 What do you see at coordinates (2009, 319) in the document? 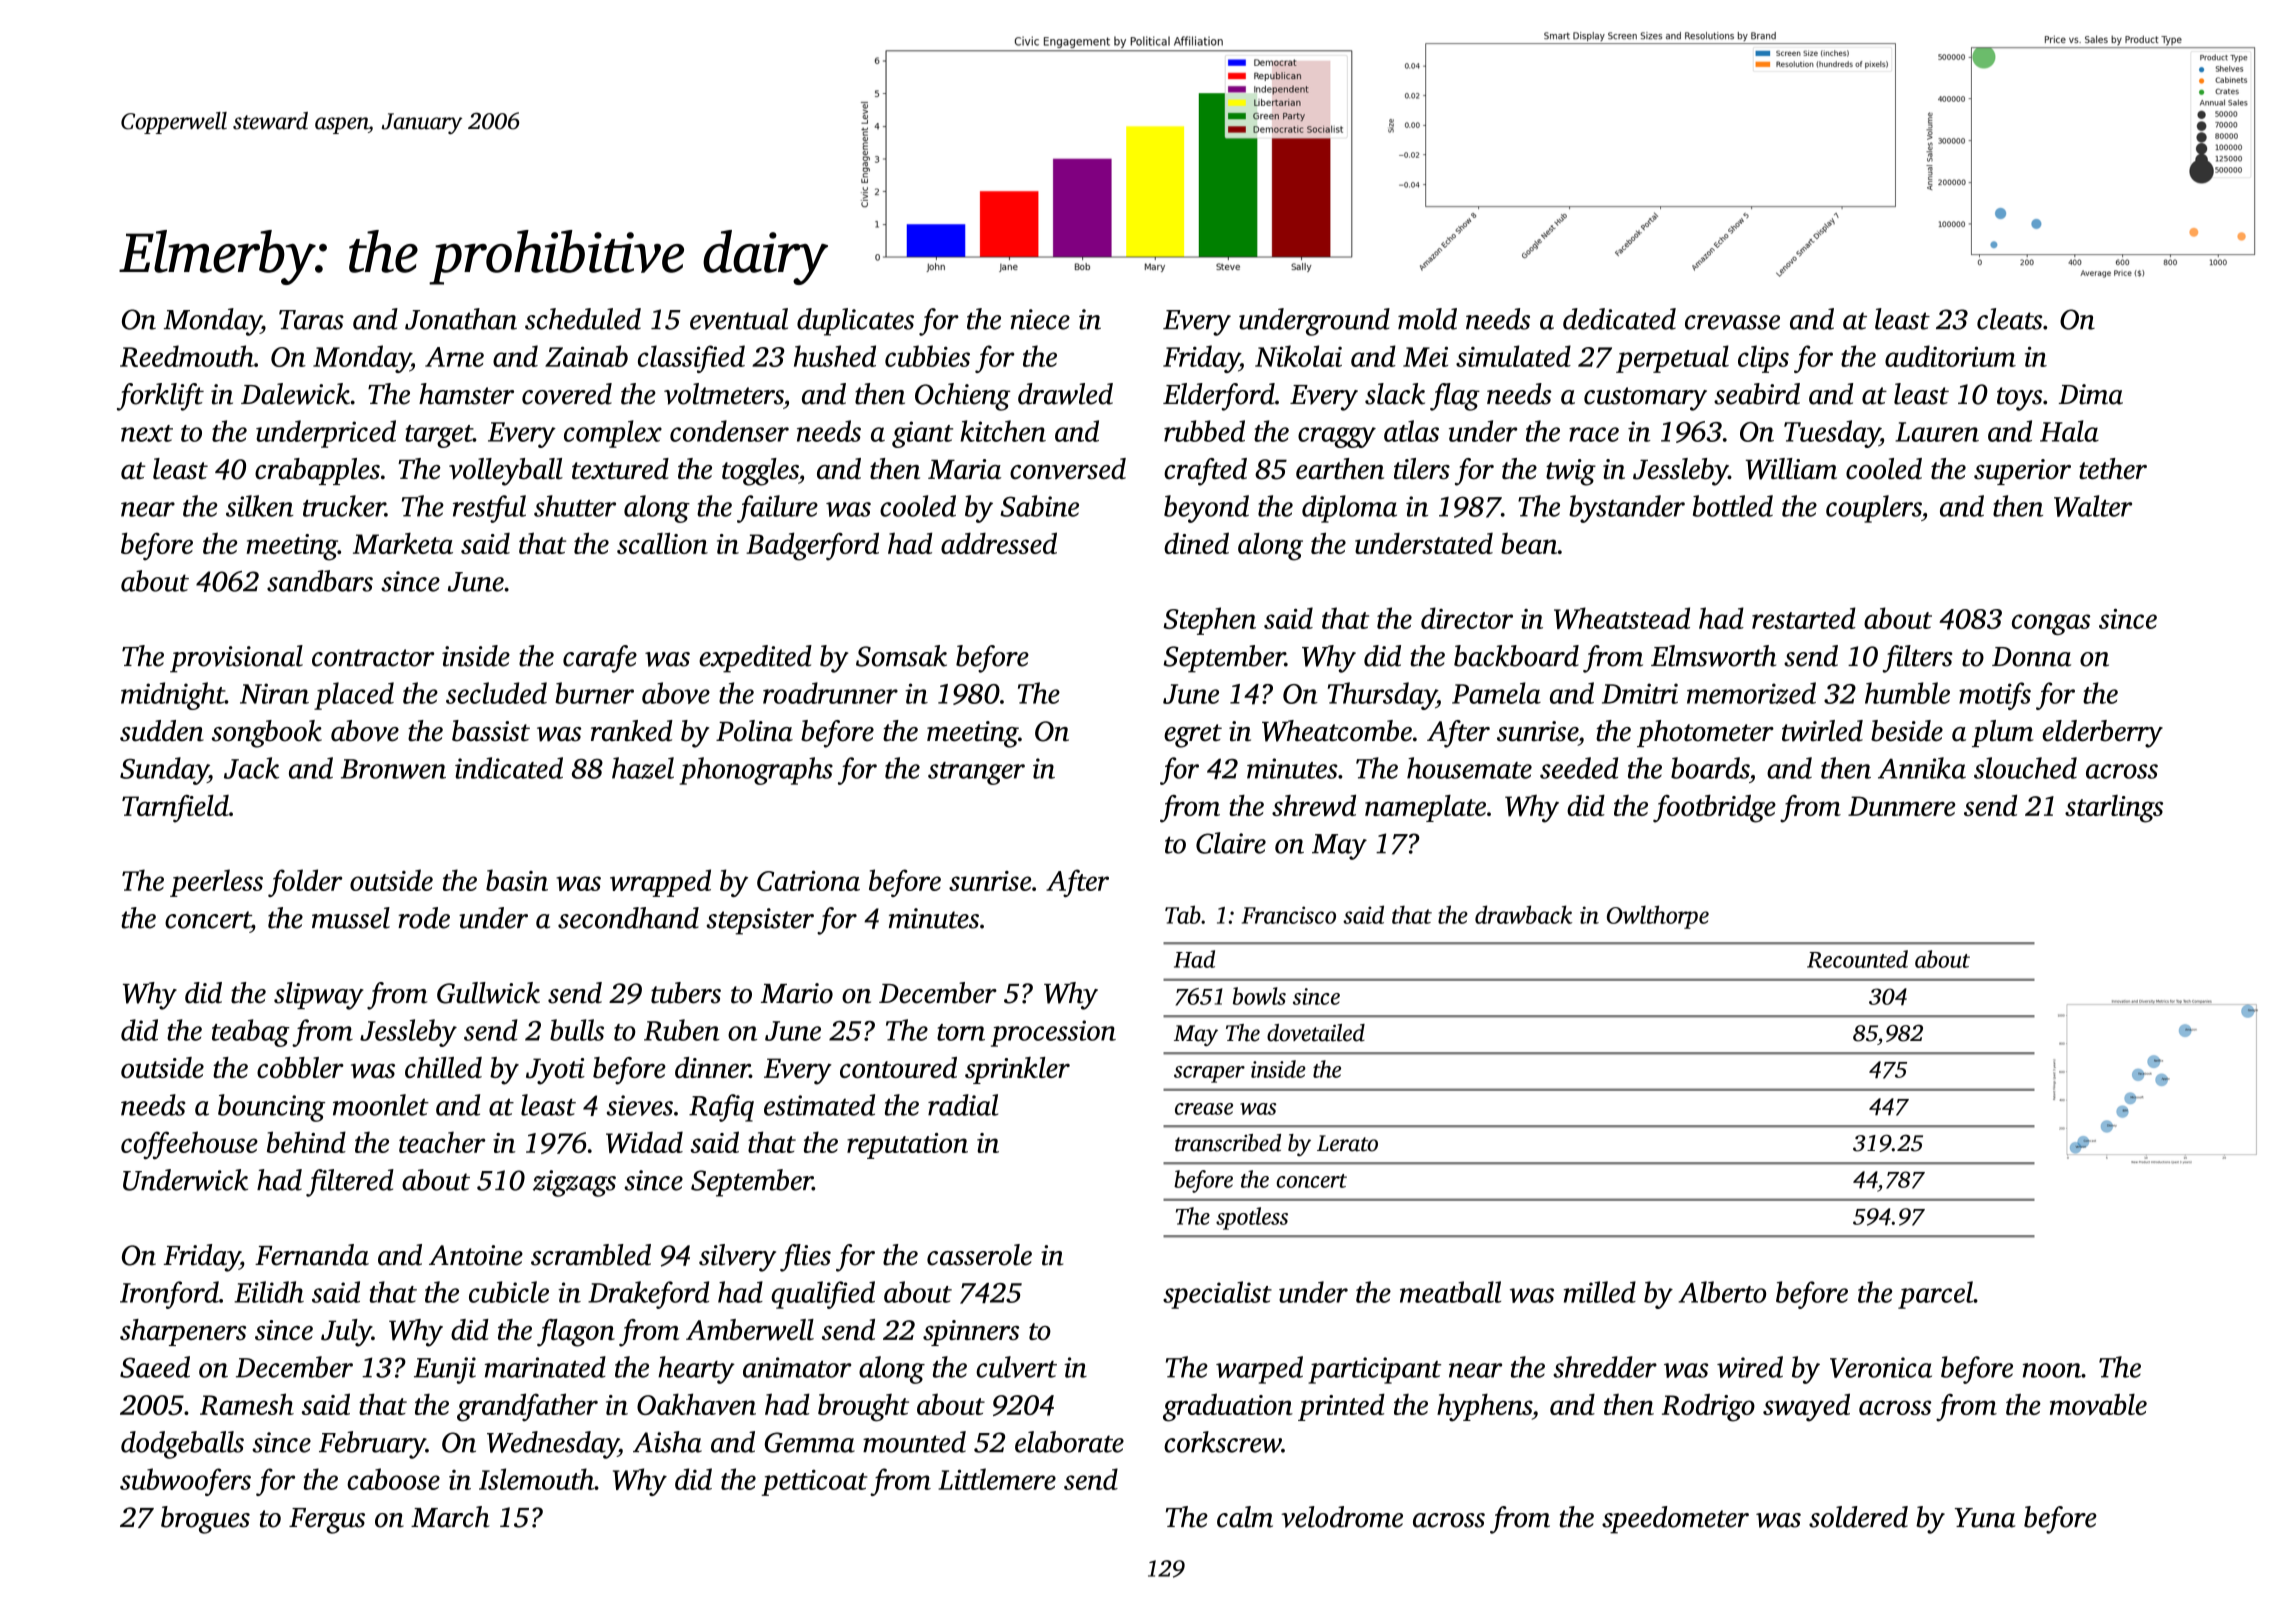
I see `cleats` at bounding box center [2009, 319].
